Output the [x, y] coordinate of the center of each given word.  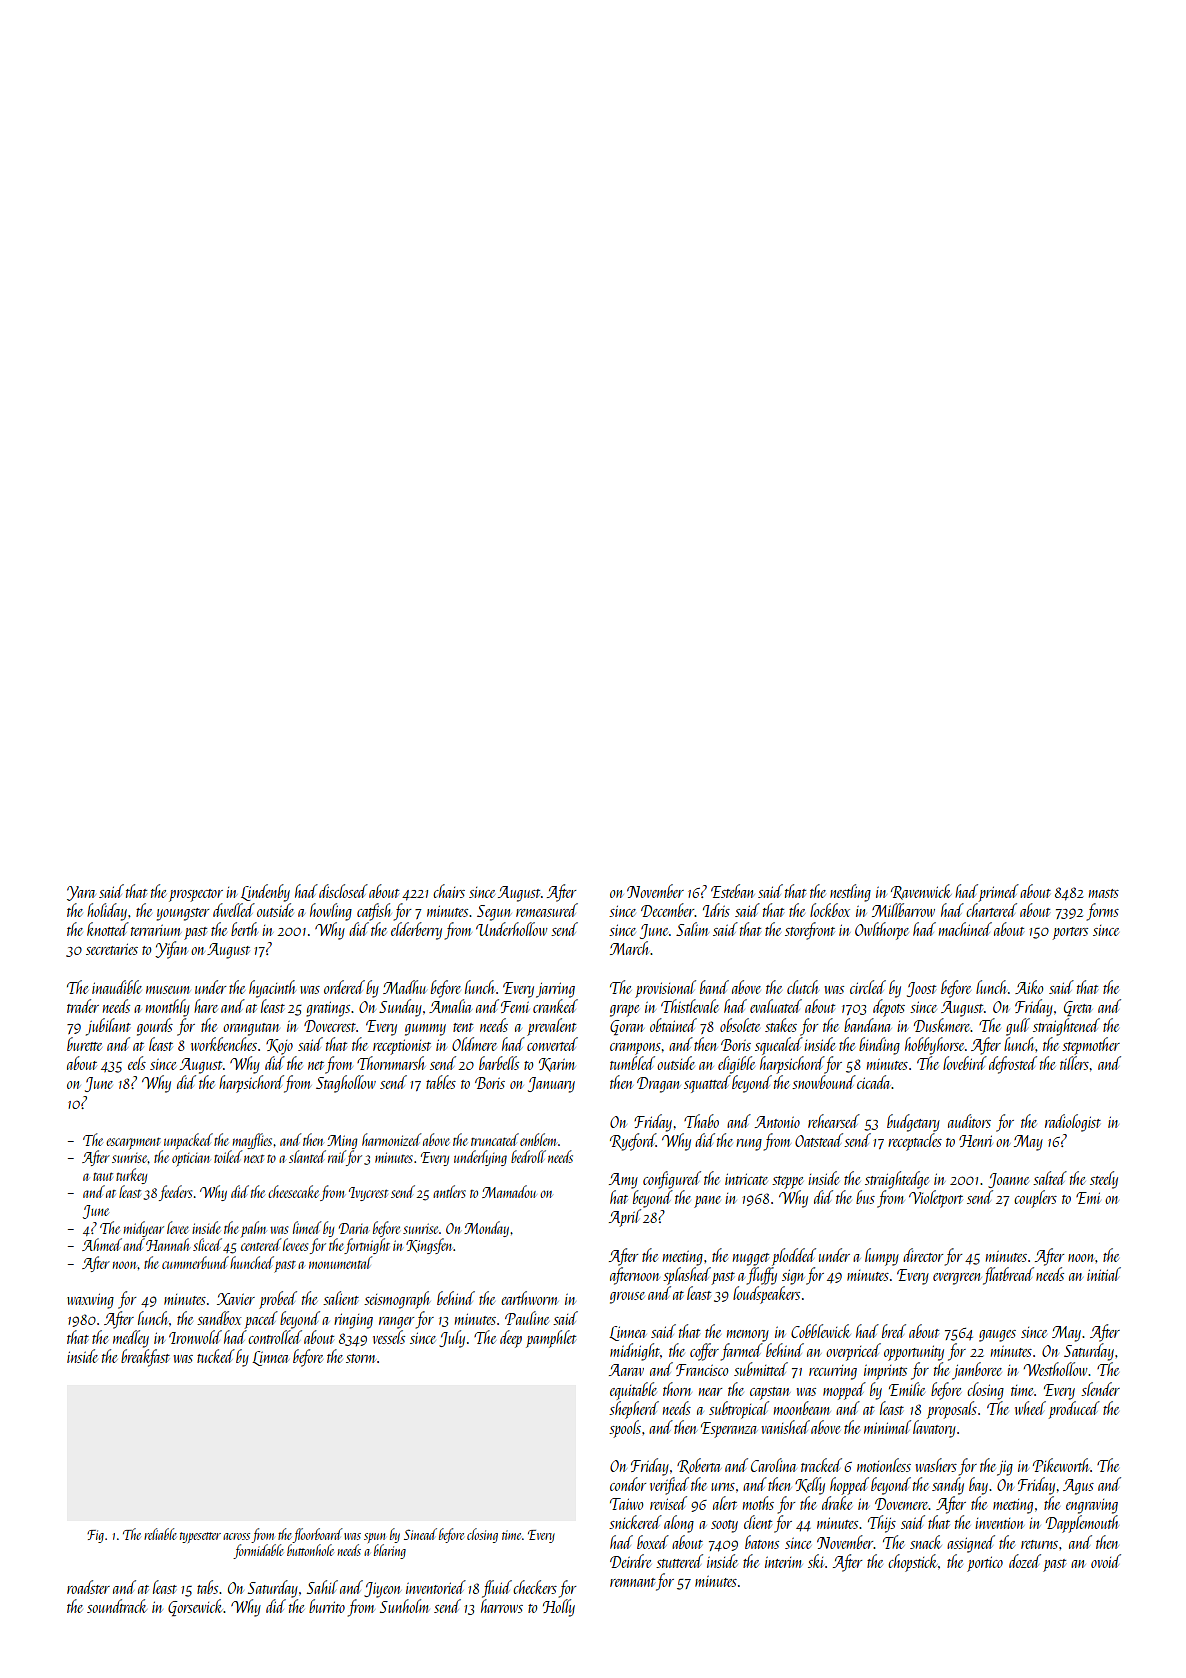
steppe [787, 1182]
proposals [952, 1410]
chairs [449, 891]
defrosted [1013, 1065]
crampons [635, 1049]
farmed [741, 1352]
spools [625, 1429]
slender [1100, 1389]
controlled [275, 1337]
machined [965, 929]
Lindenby [265, 893]
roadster [88, 1587]
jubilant [108, 1027]
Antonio [777, 1122]
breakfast [145, 1358]
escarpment [133, 1143]
